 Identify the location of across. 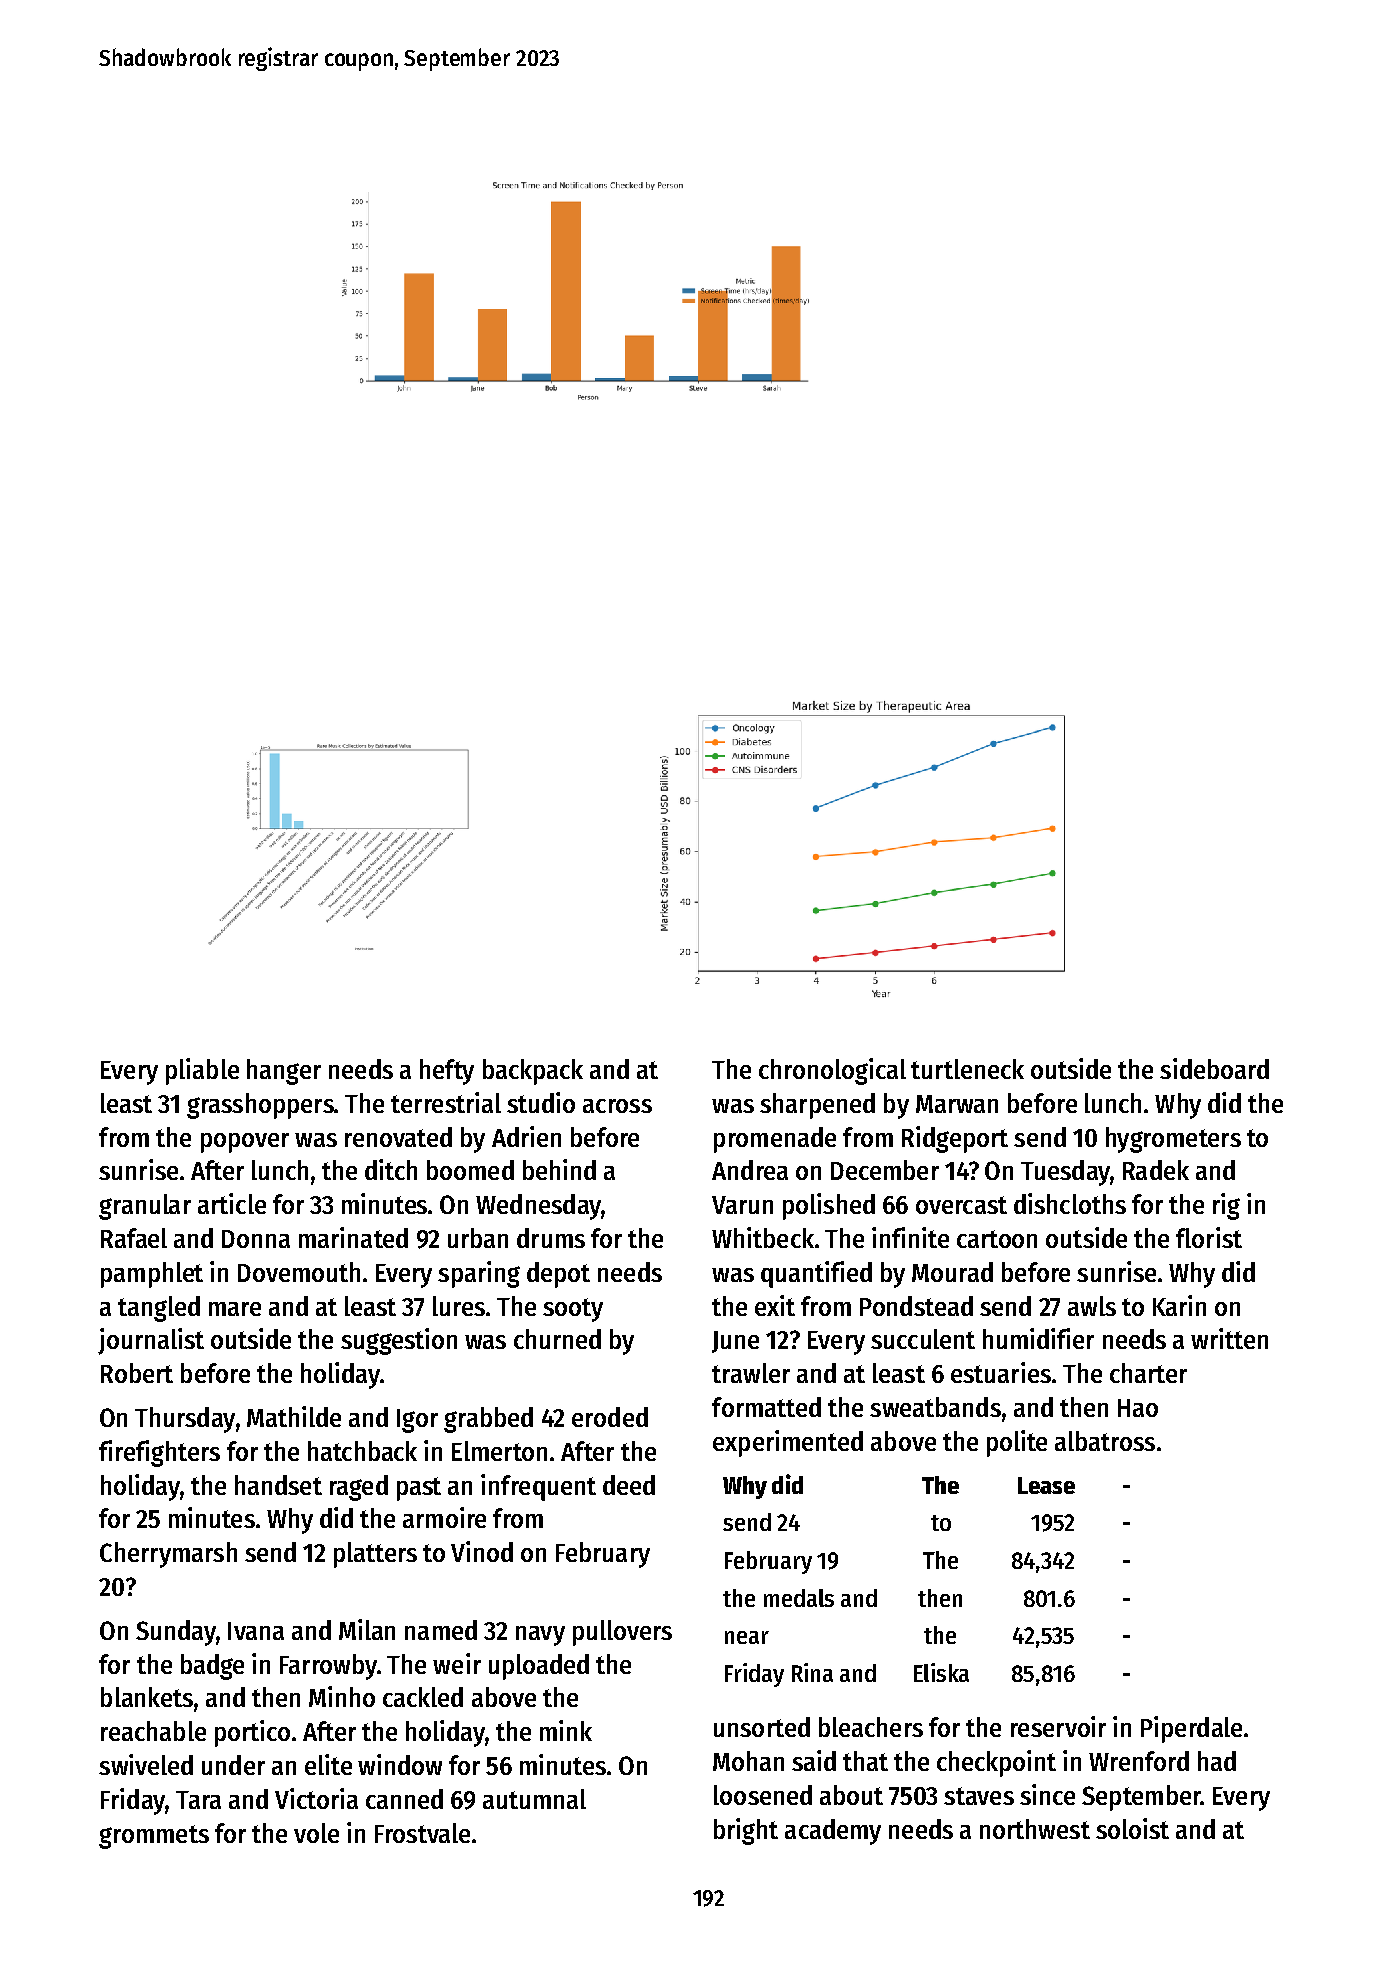
(617, 1106).
